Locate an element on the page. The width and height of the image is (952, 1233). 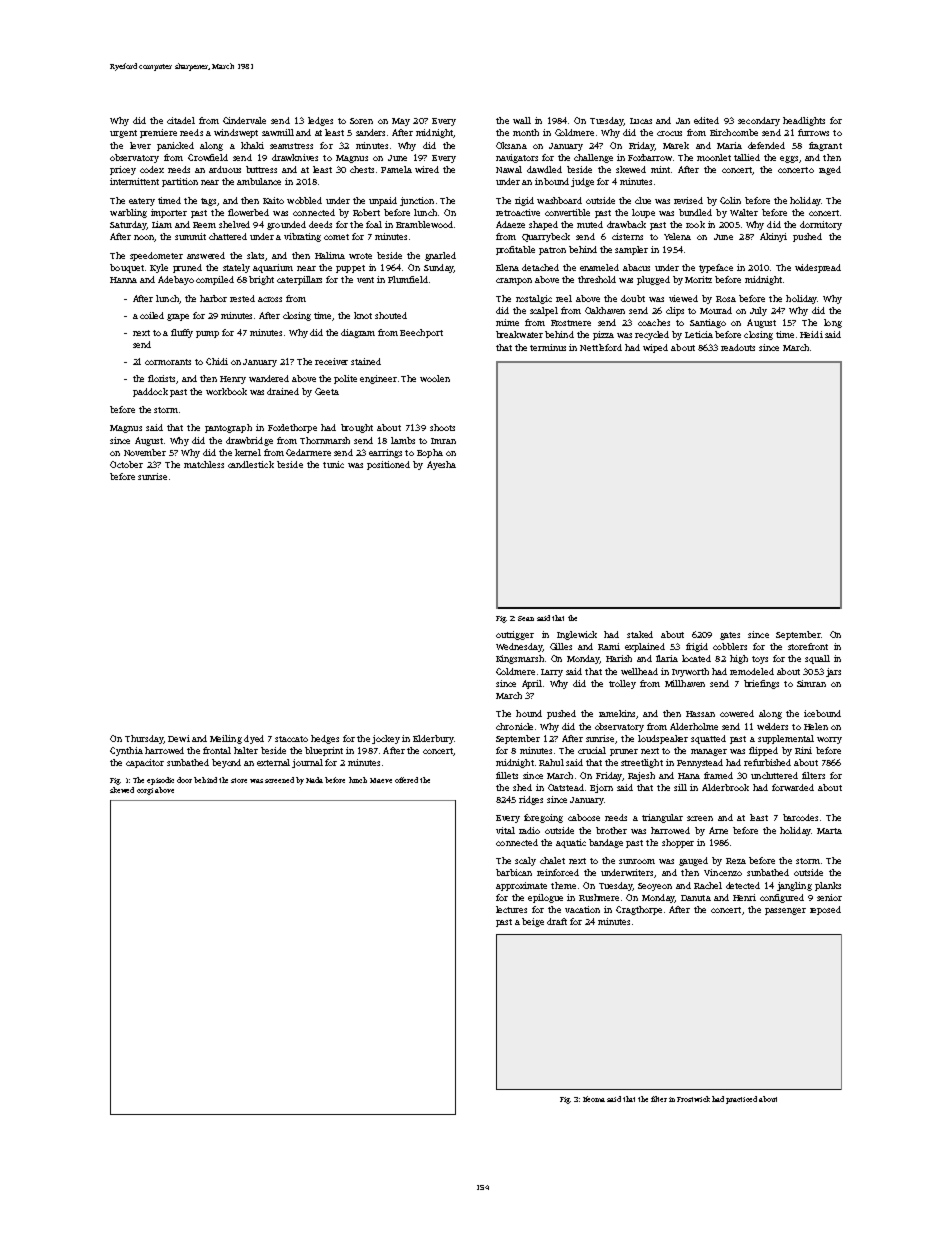
Beechport is located at coordinates (421, 333).
